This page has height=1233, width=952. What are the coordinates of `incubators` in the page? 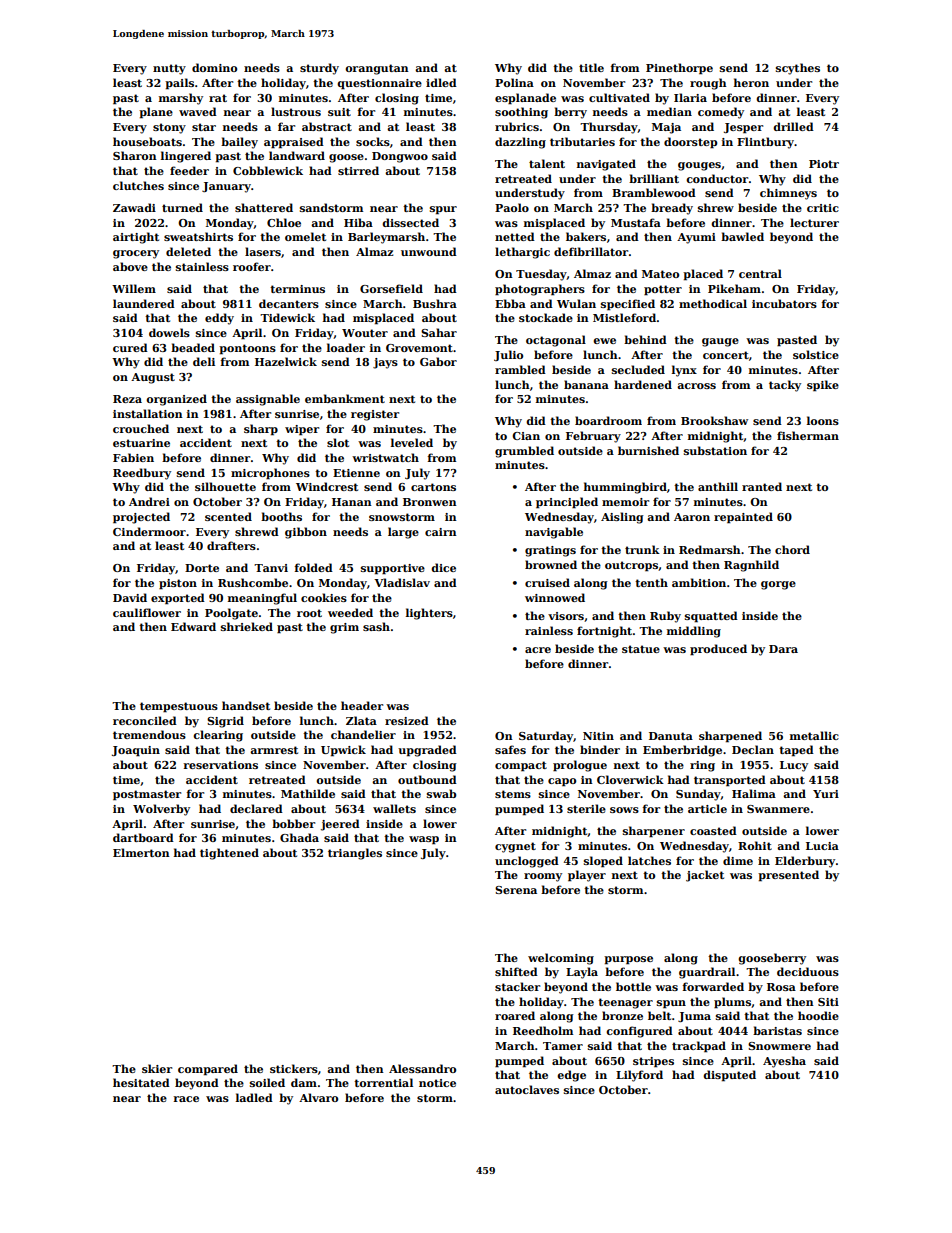 It's located at (784, 303).
